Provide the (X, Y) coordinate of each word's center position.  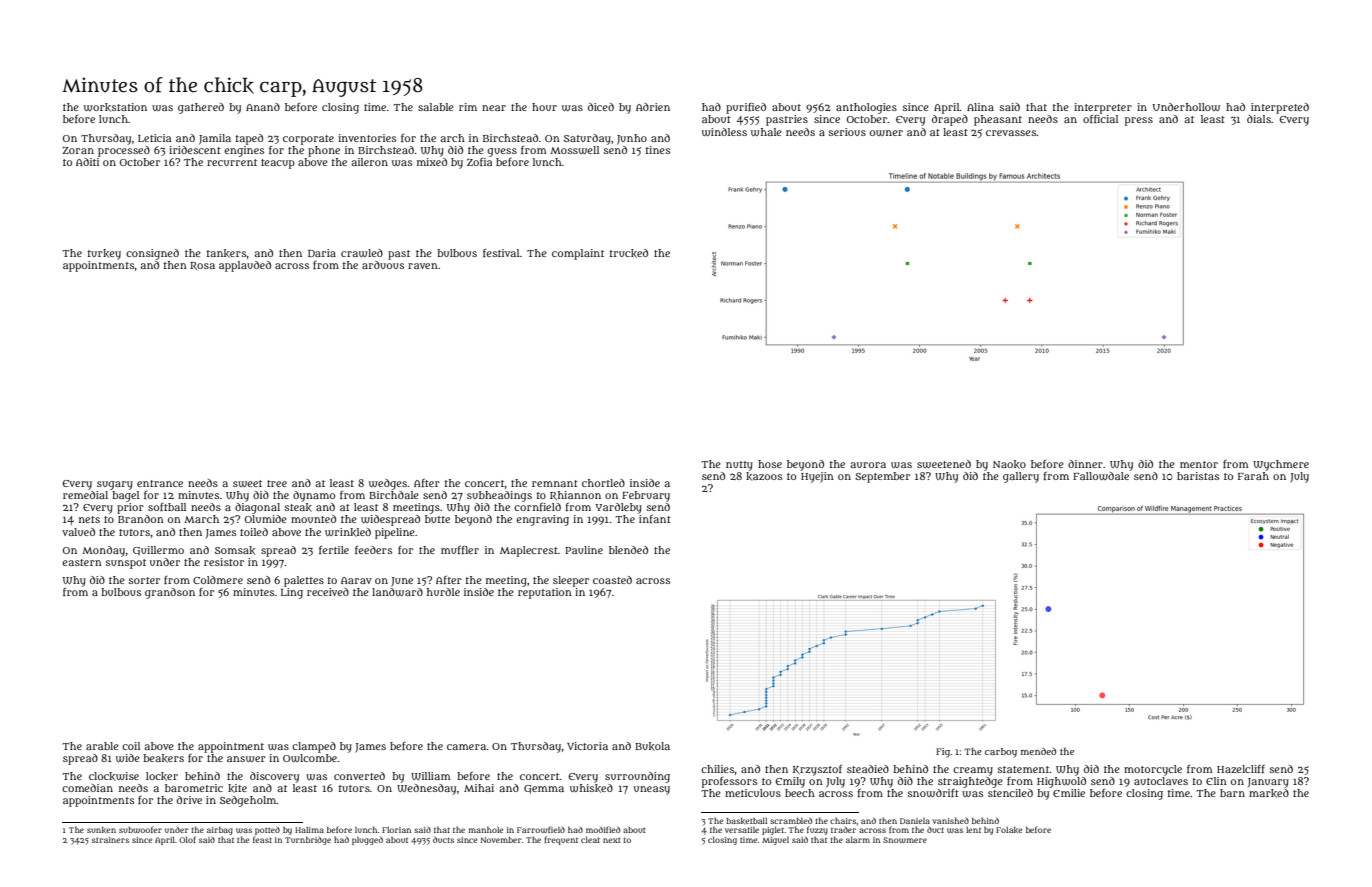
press (1139, 121)
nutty (739, 466)
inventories (367, 138)
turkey (104, 254)
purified (746, 108)
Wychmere (1281, 465)
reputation (545, 593)
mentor (1199, 464)
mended (1038, 751)
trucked (629, 253)
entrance (160, 483)
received (328, 592)
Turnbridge (308, 840)
